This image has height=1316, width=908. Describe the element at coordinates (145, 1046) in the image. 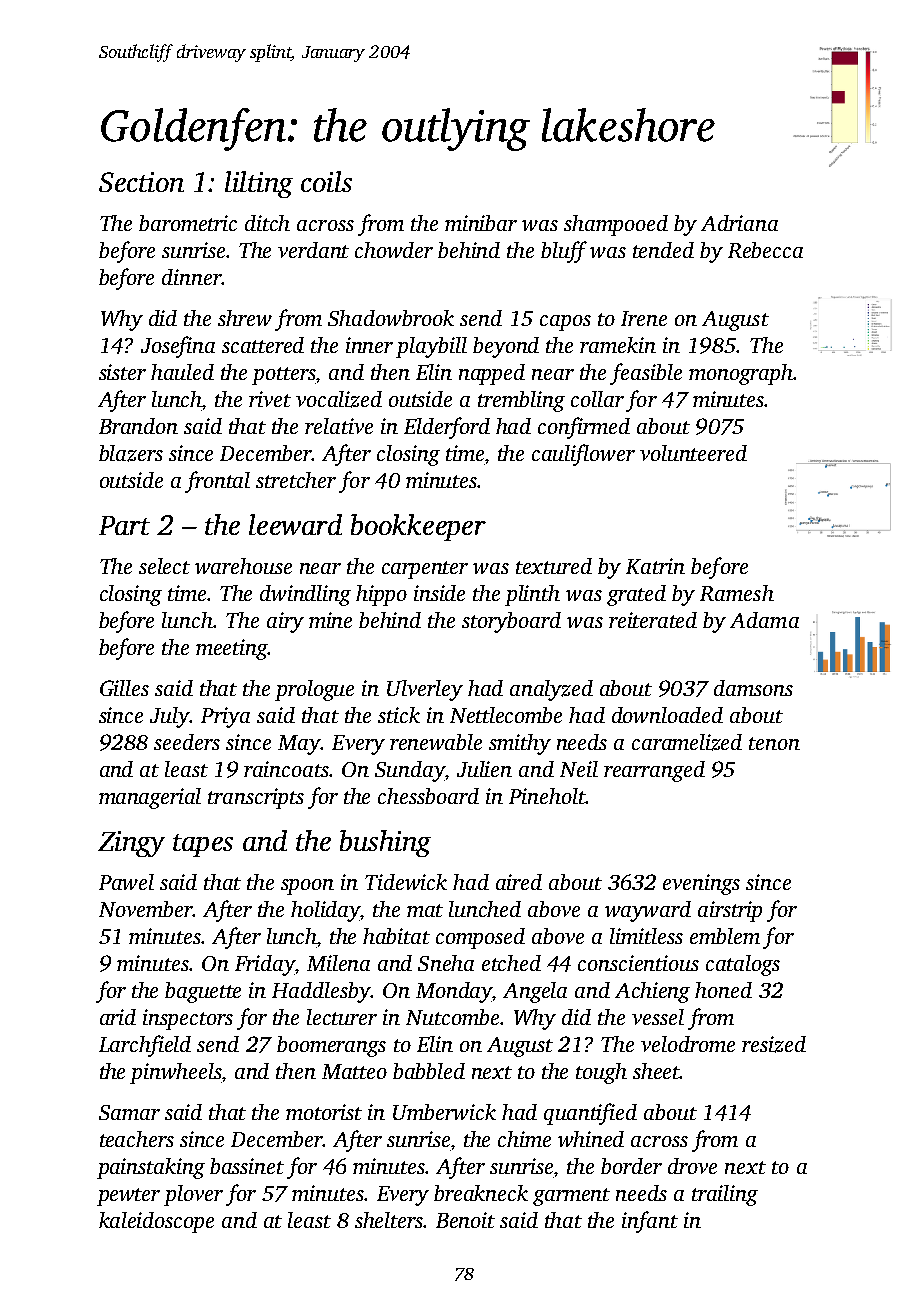

I see `Larchfield` at that location.
